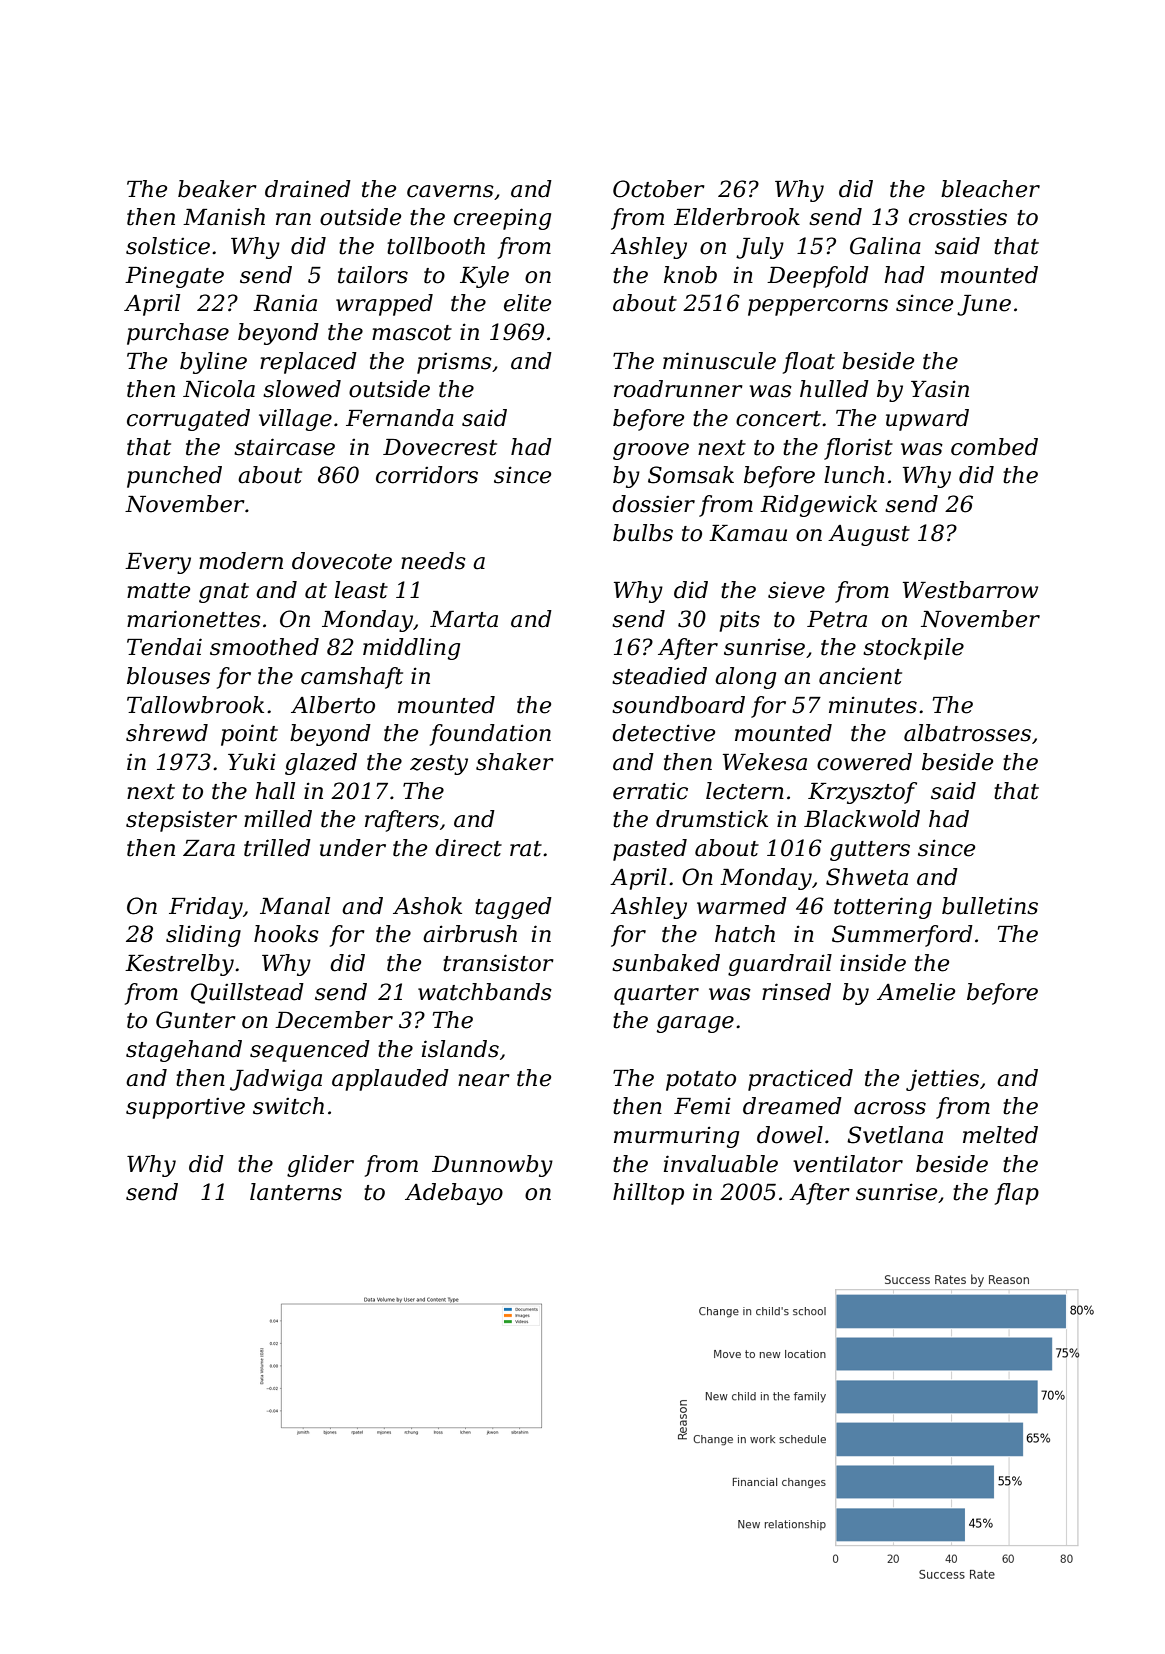 The image size is (1165, 1654). Describe the element at coordinates (288, 1106) in the document. I see `switch` at that location.
